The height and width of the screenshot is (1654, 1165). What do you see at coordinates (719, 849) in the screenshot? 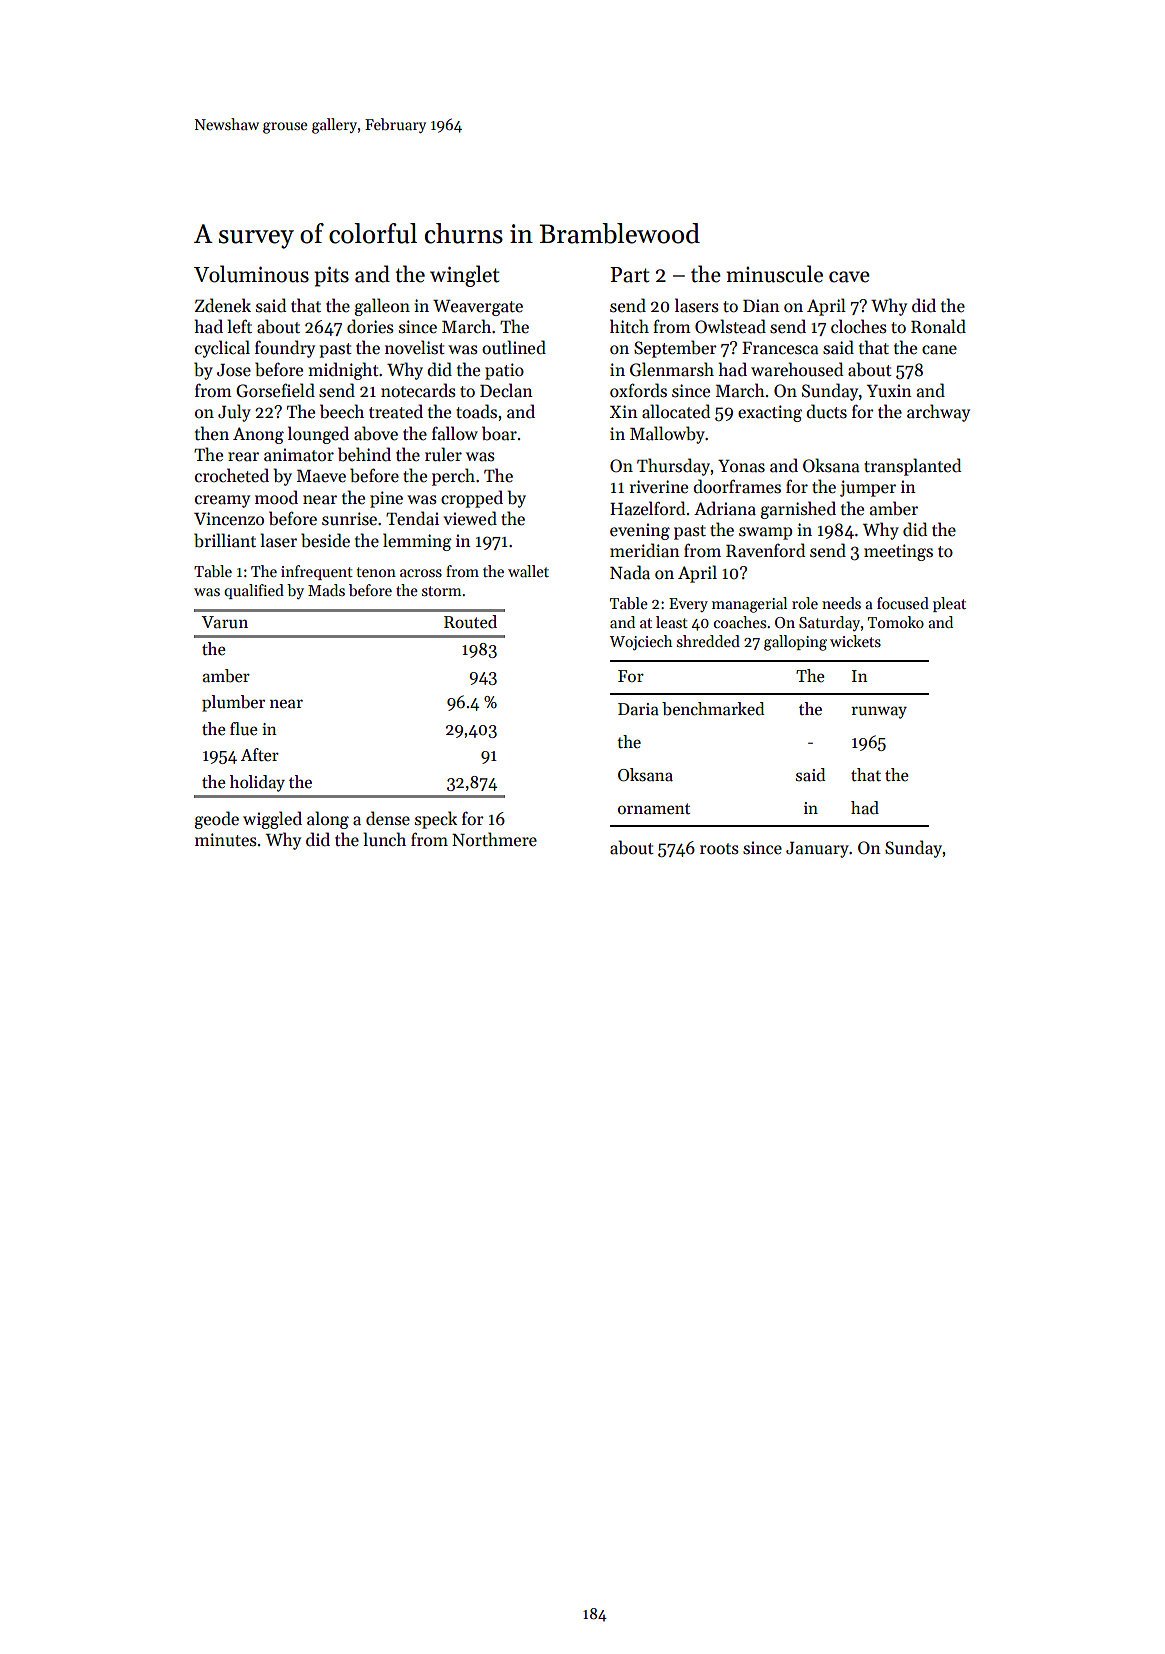
I see `roots` at bounding box center [719, 849].
